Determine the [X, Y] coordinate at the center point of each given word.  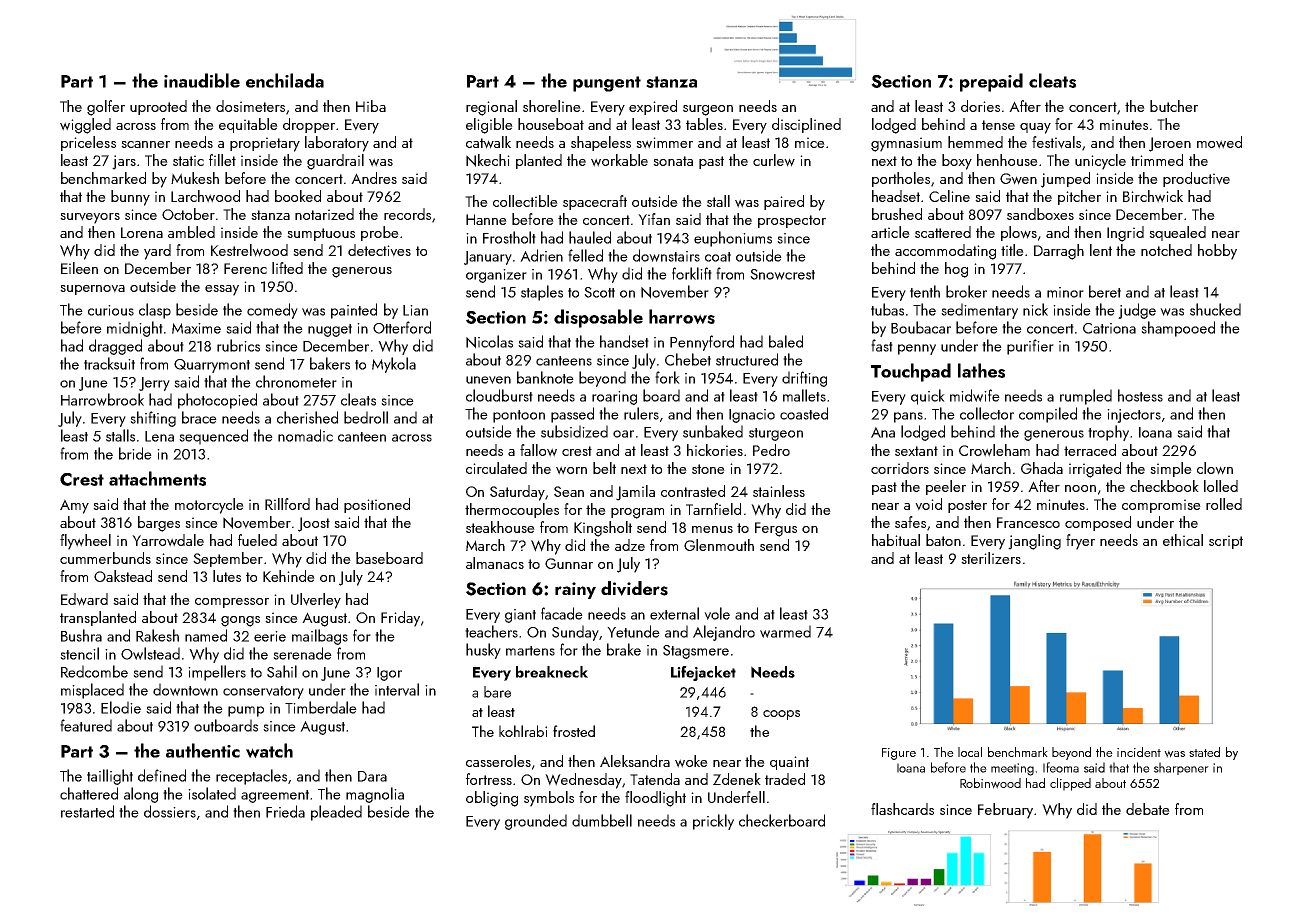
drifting [804, 379]
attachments [157, 478]
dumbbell [602, 820]
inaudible [202, 80]
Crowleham [994, 450]
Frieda [285, 811]
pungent [607, 84]
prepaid [991, 82]
